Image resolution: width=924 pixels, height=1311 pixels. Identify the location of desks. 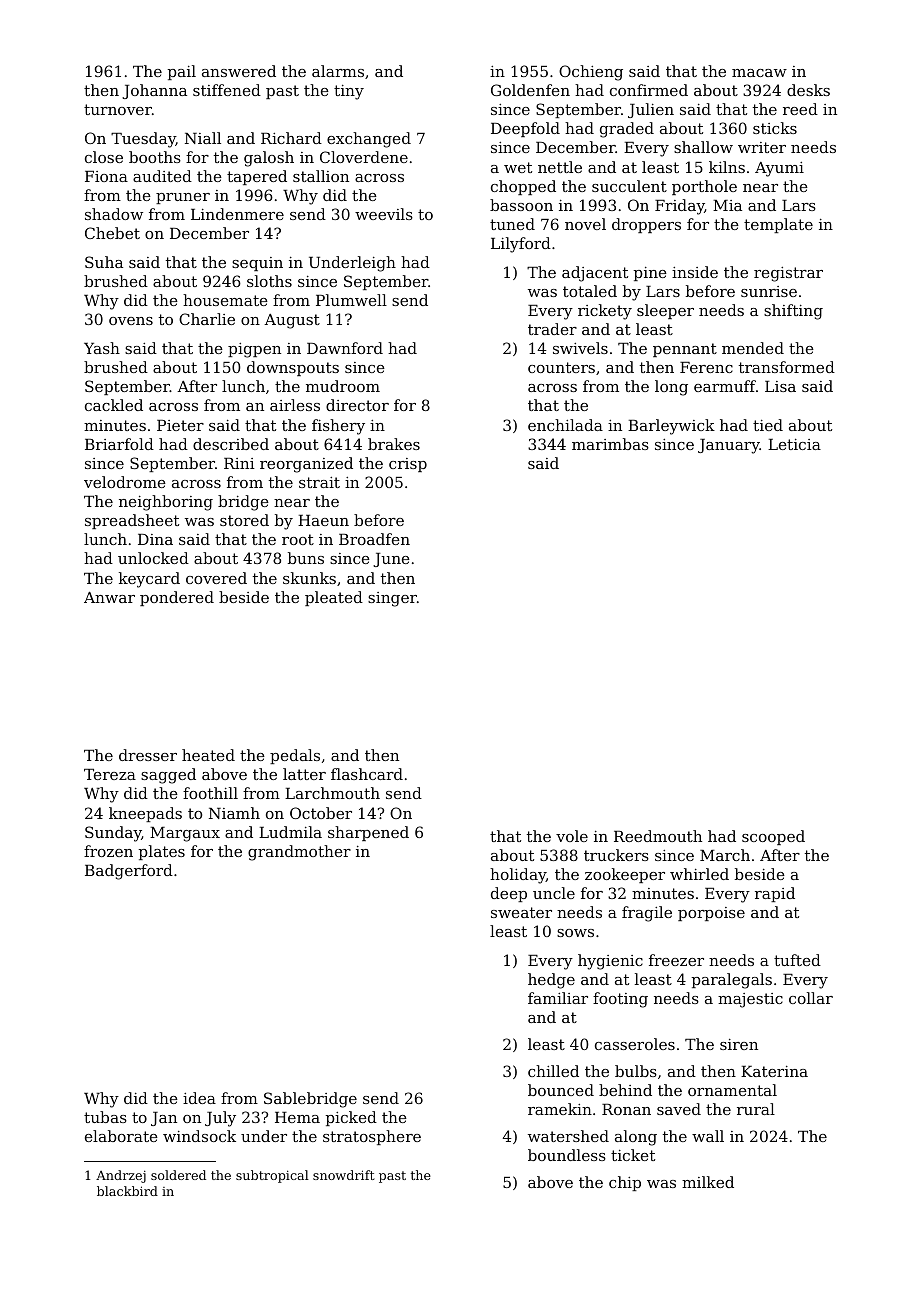
(808, 90).
